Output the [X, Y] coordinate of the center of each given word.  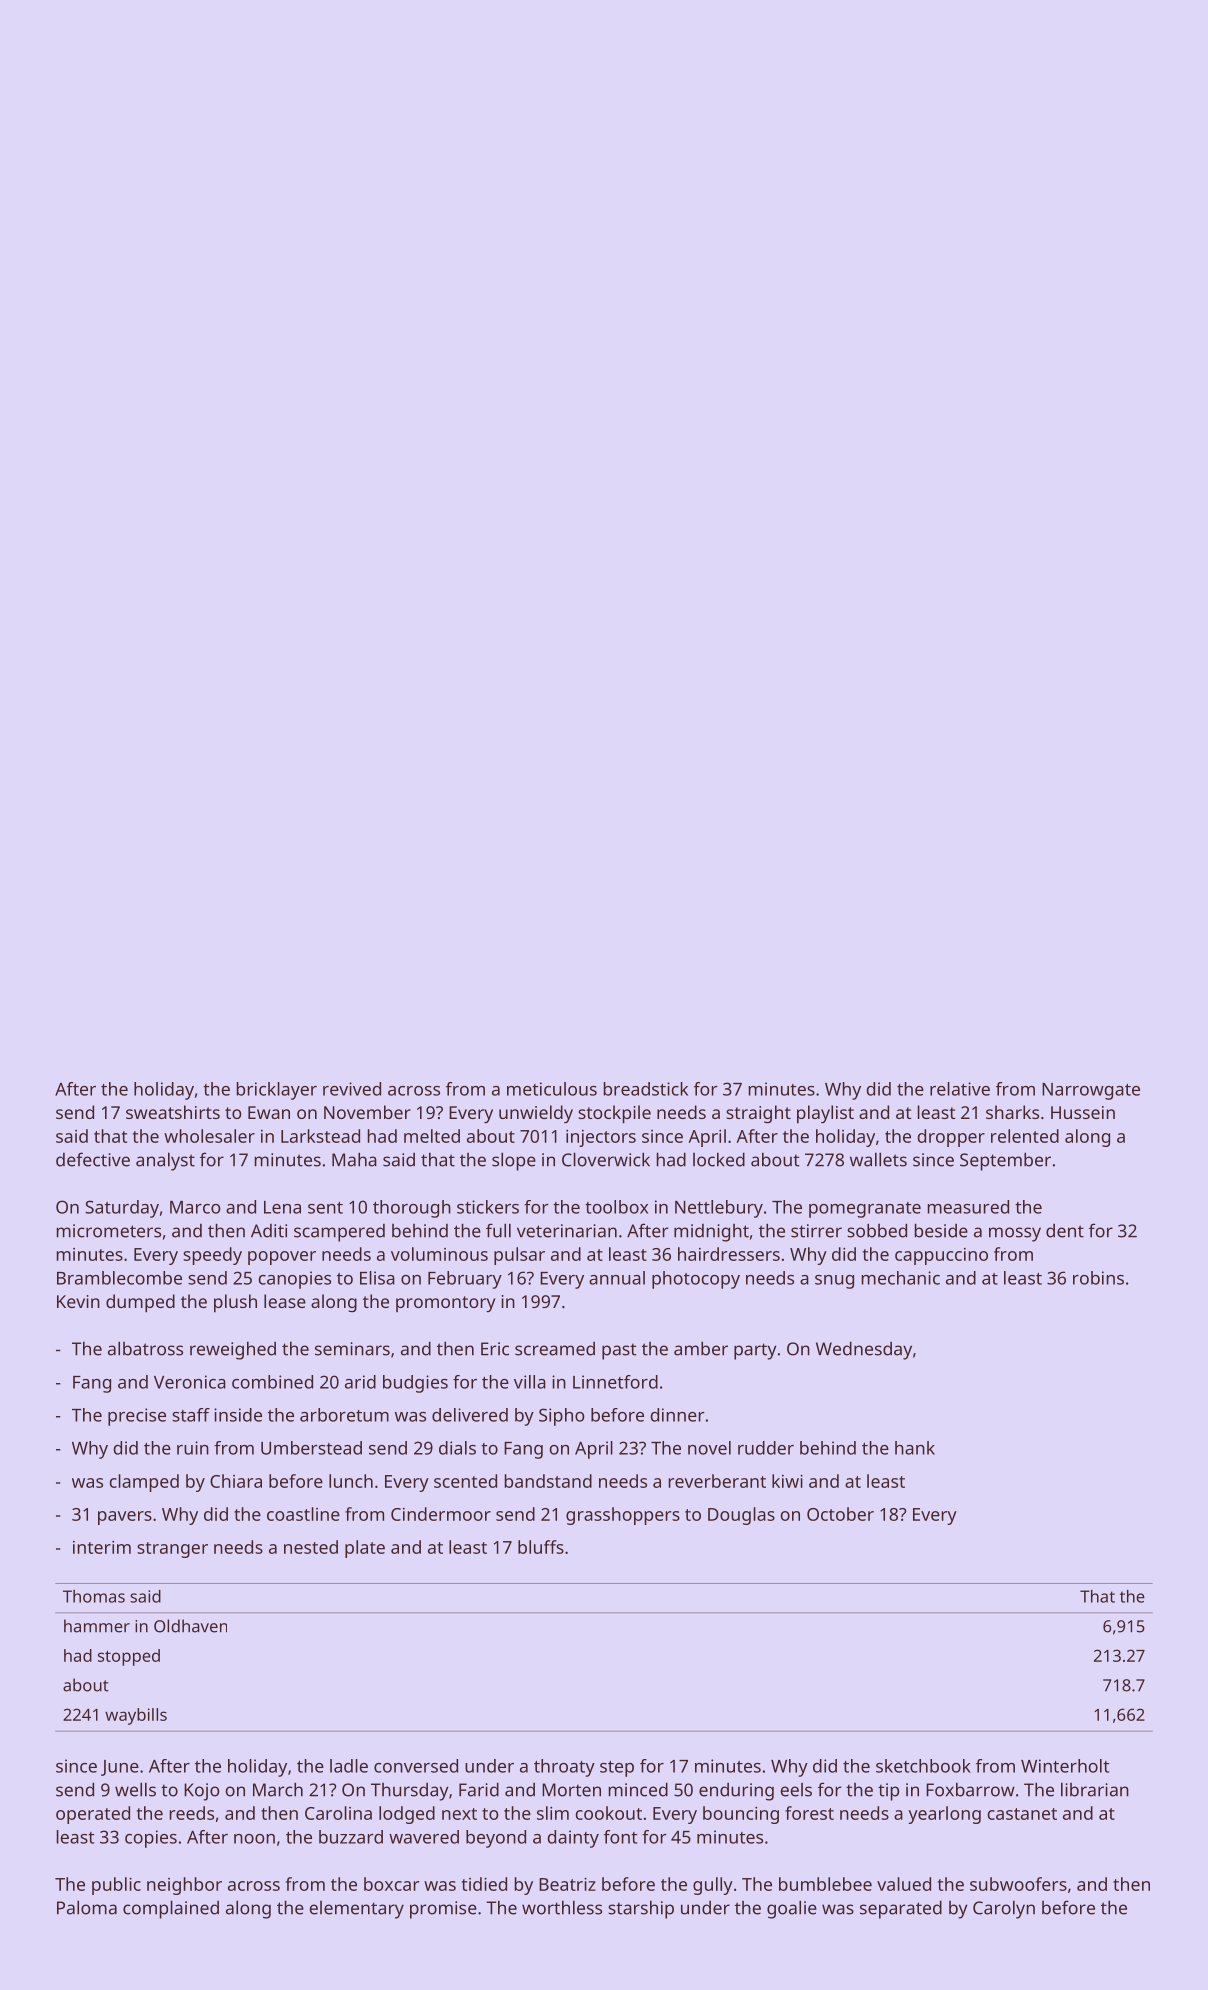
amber [701, 1348]
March [278, 1789]
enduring [736, 1792]
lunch [351, 1481]
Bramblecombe [119, 1278]
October [840, 1514]
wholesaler [209, 1136]
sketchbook [923, 1766]
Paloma [87, 1907]
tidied [484, 1884]
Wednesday [864, 1350]
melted [432, 1136]
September [1005, 1161]
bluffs [541, 1547]
